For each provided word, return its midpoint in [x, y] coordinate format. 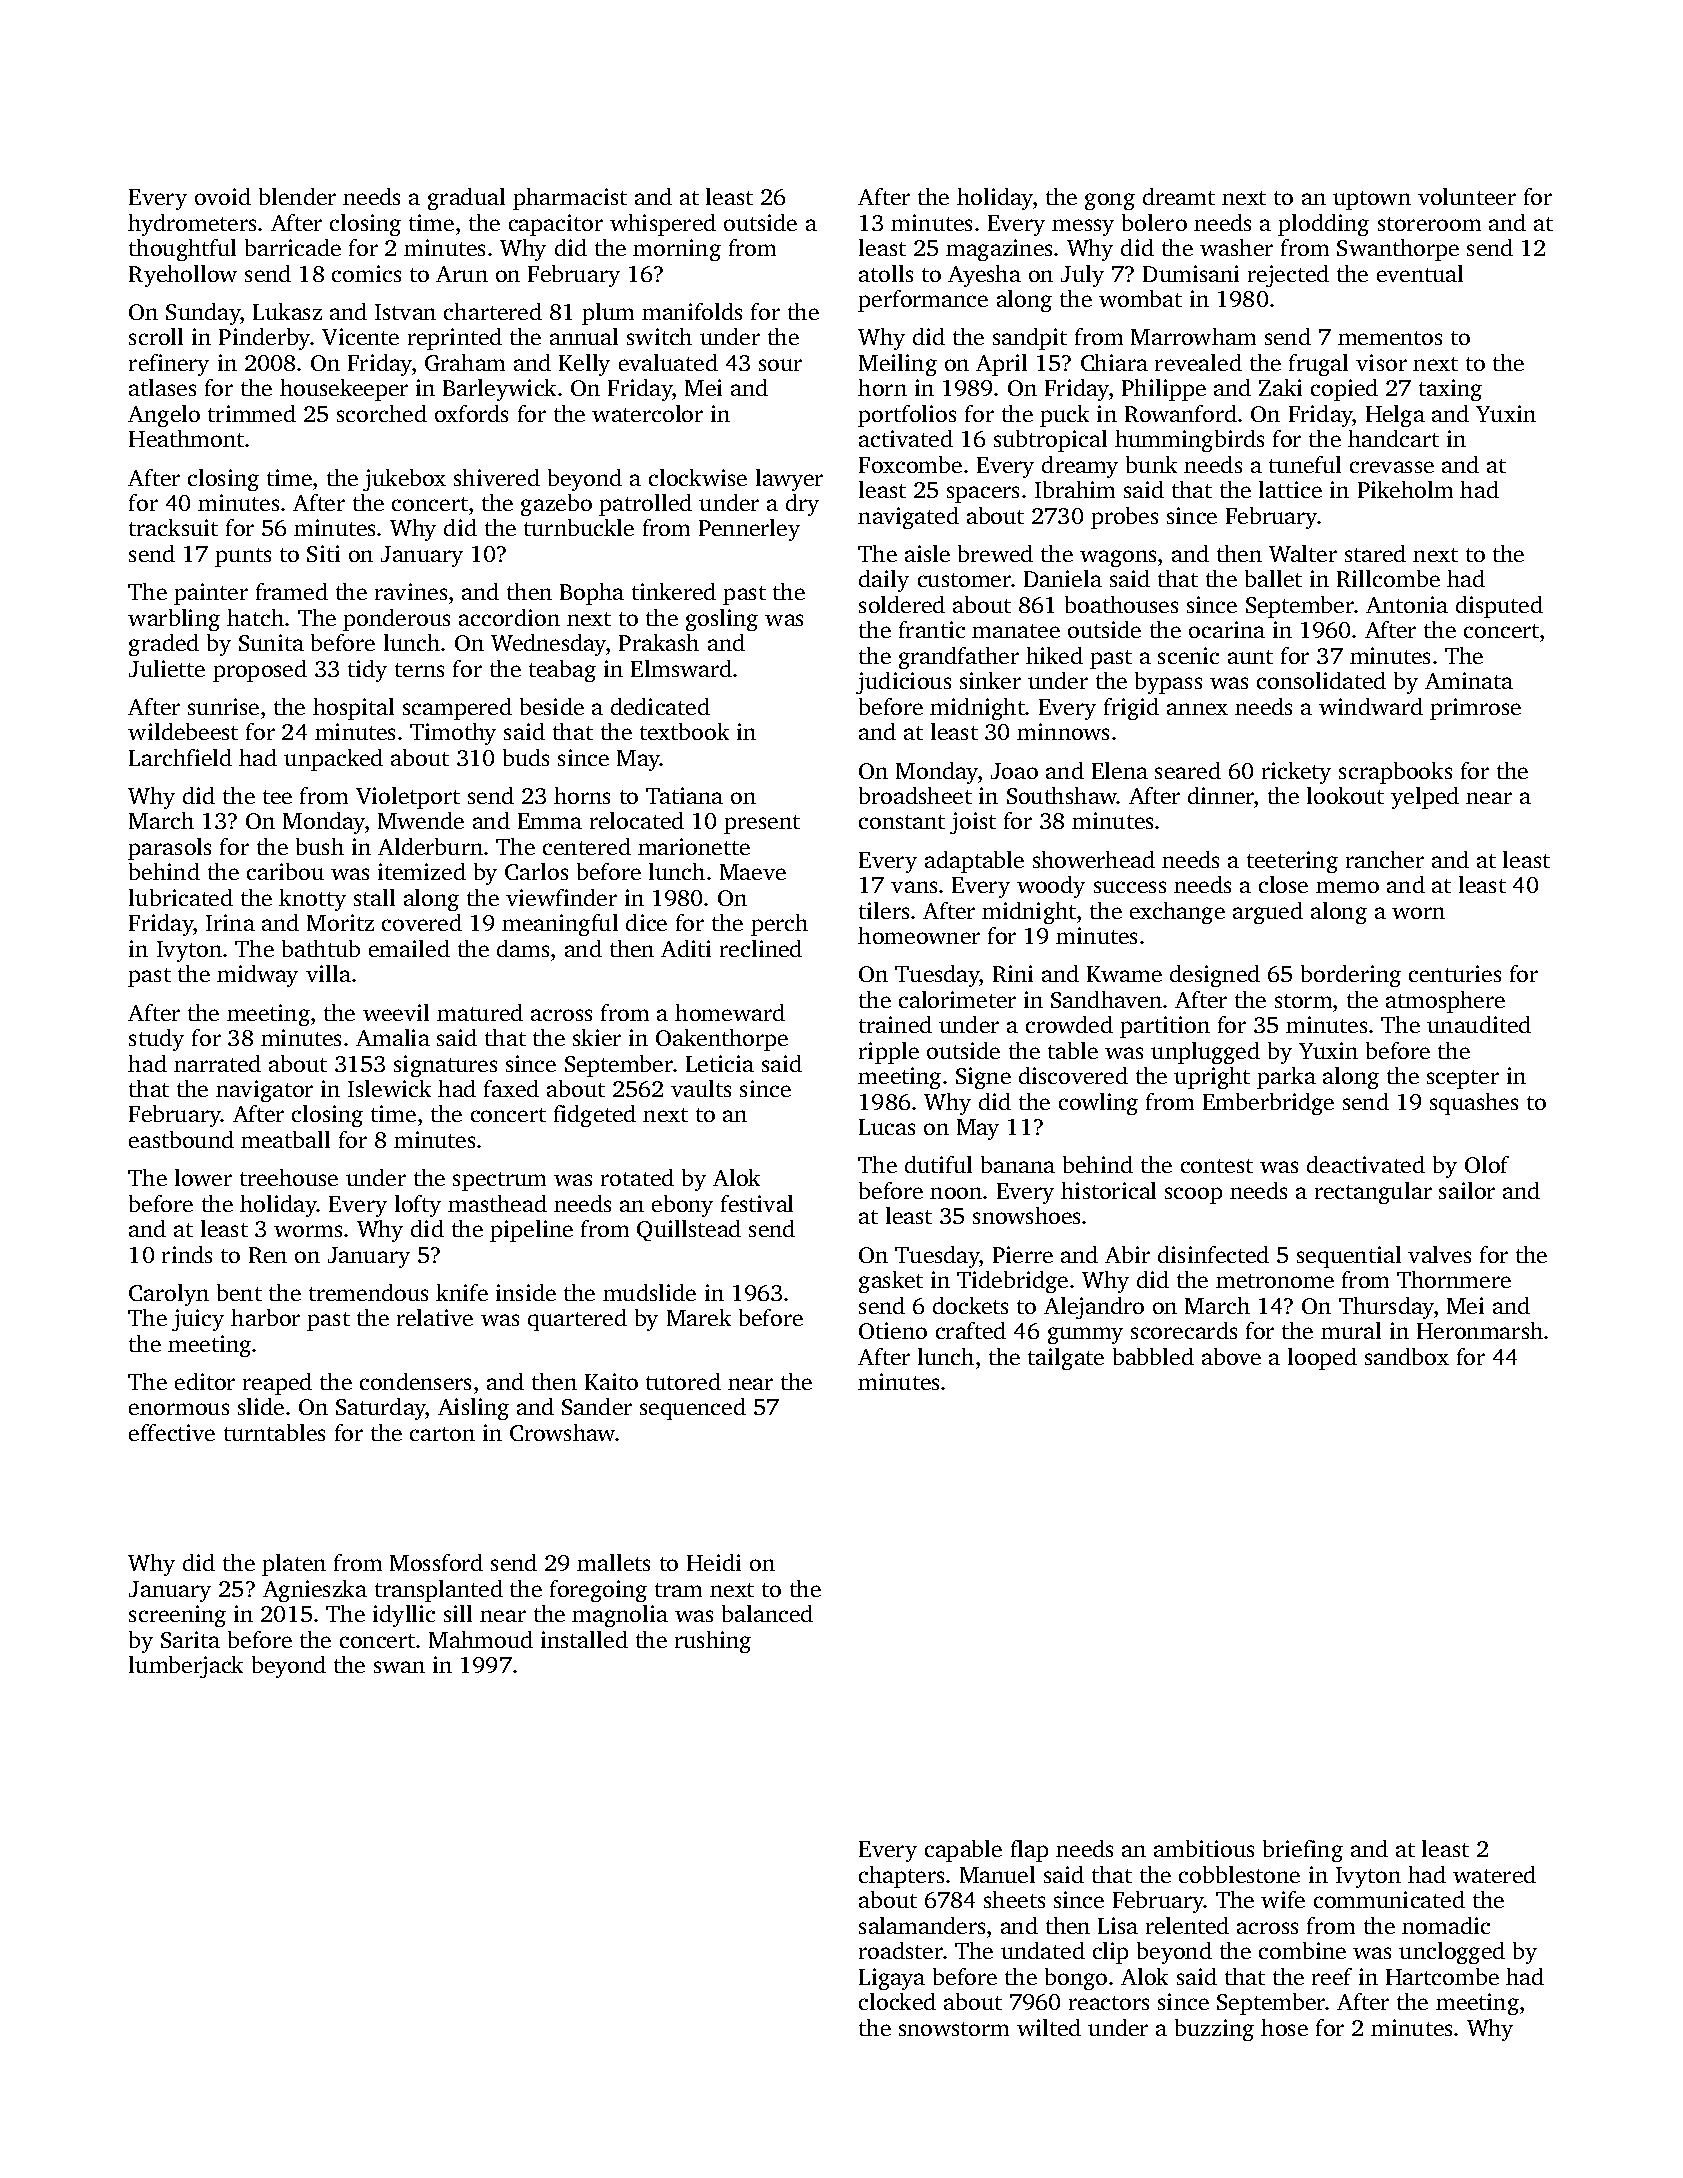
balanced [767, 1613]
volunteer [1467, 196]
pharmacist [570, 199]
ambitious [1204, 1848]
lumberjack [186, 1667]
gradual [466, 199]
